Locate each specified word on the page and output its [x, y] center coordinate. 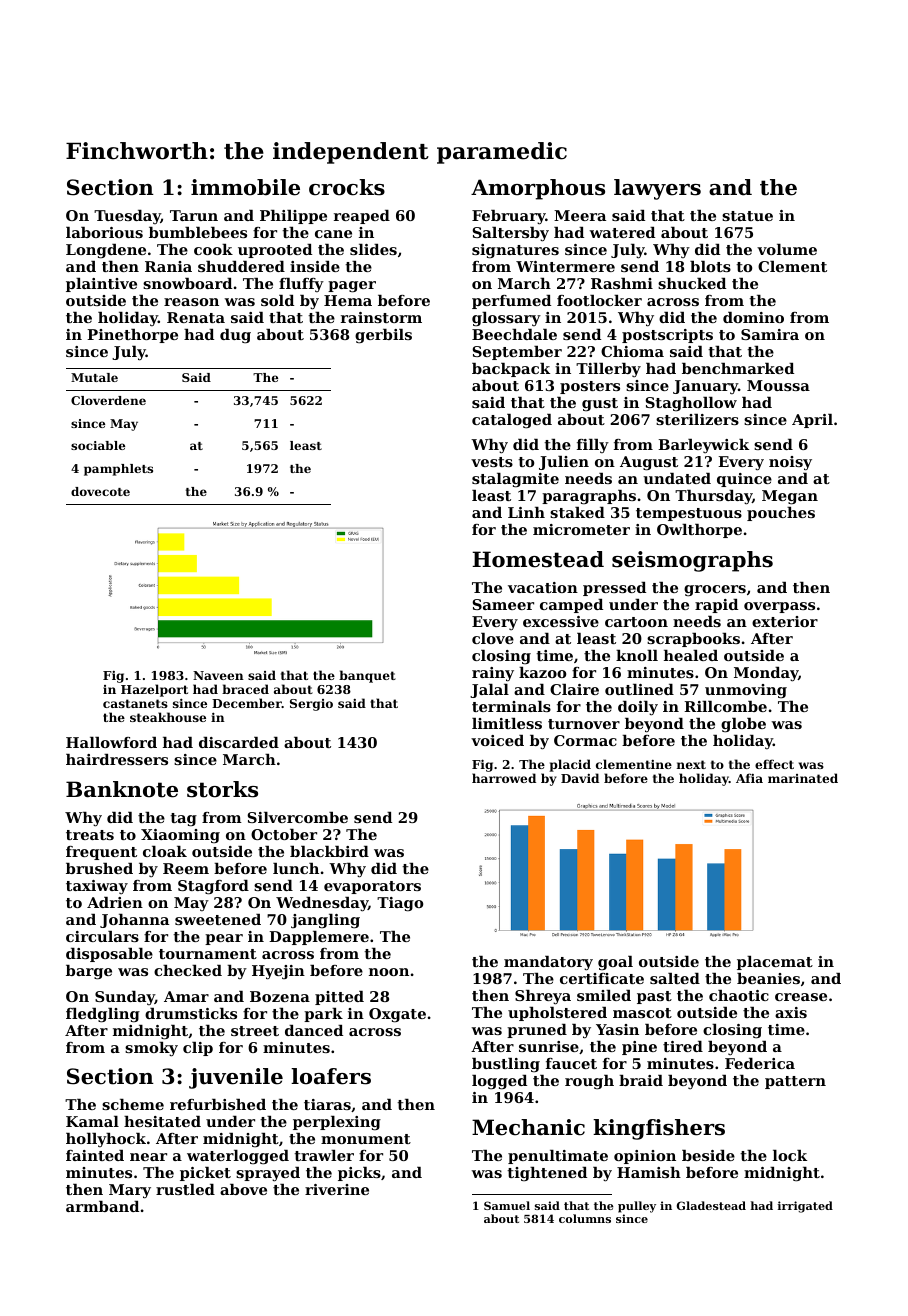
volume [787, 249]
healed [691, 655]
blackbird [329, 851]
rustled [185, 1189]
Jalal [489, 691]
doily [638, 708]
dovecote [100, 491]
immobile [245, 187]
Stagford [213, 887]
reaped [362, 217]
